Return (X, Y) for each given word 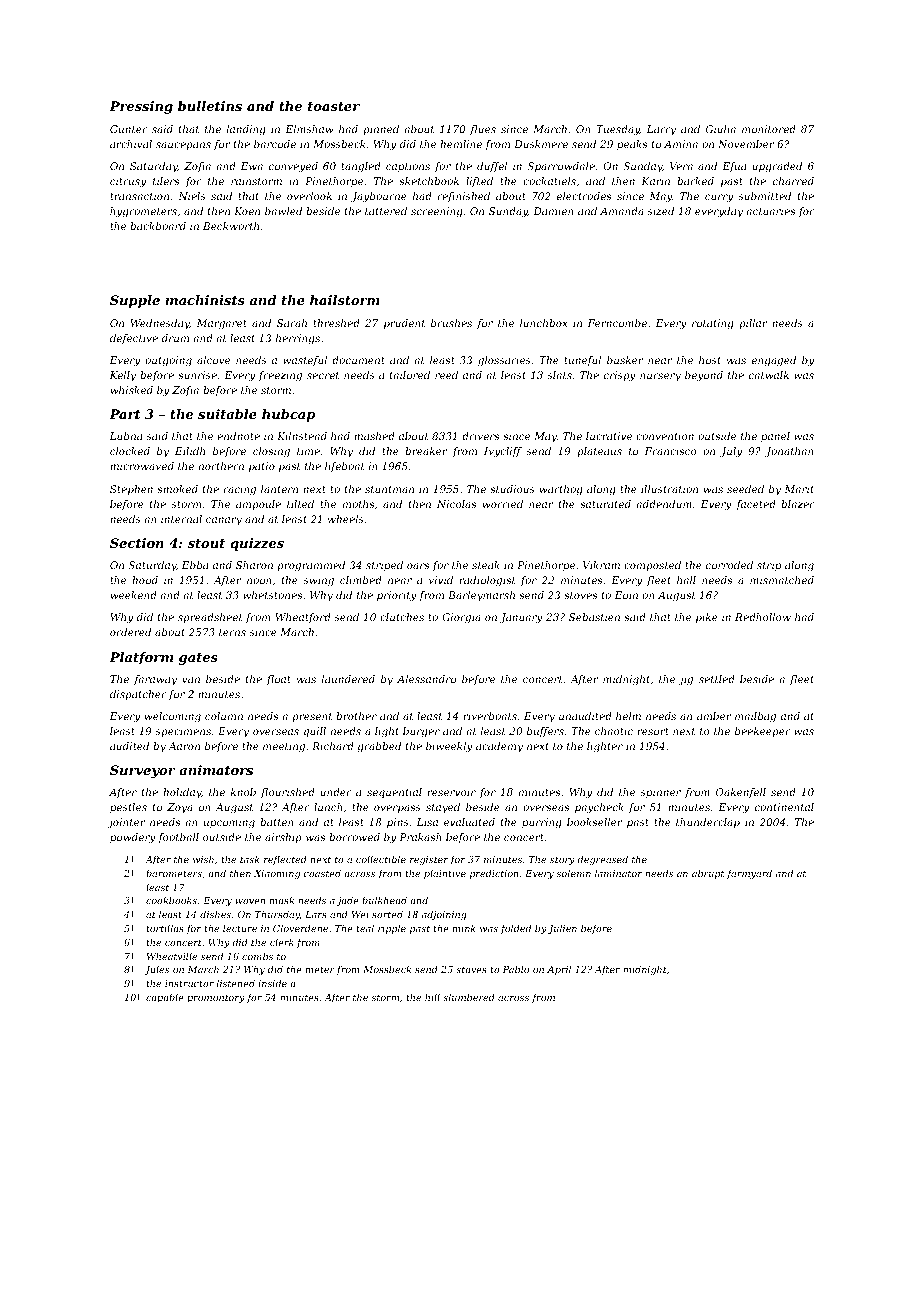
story (562, 860)
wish (203, 859)
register (429, 860)
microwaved (142, 466)
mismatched (782, 580)
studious (512, 489)
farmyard (749, 874)
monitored (769, 129)
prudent (404, 324)
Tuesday (618, 130)
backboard (158, 226)
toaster (334, 106)
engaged (774, 361)
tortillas (165, 928)
